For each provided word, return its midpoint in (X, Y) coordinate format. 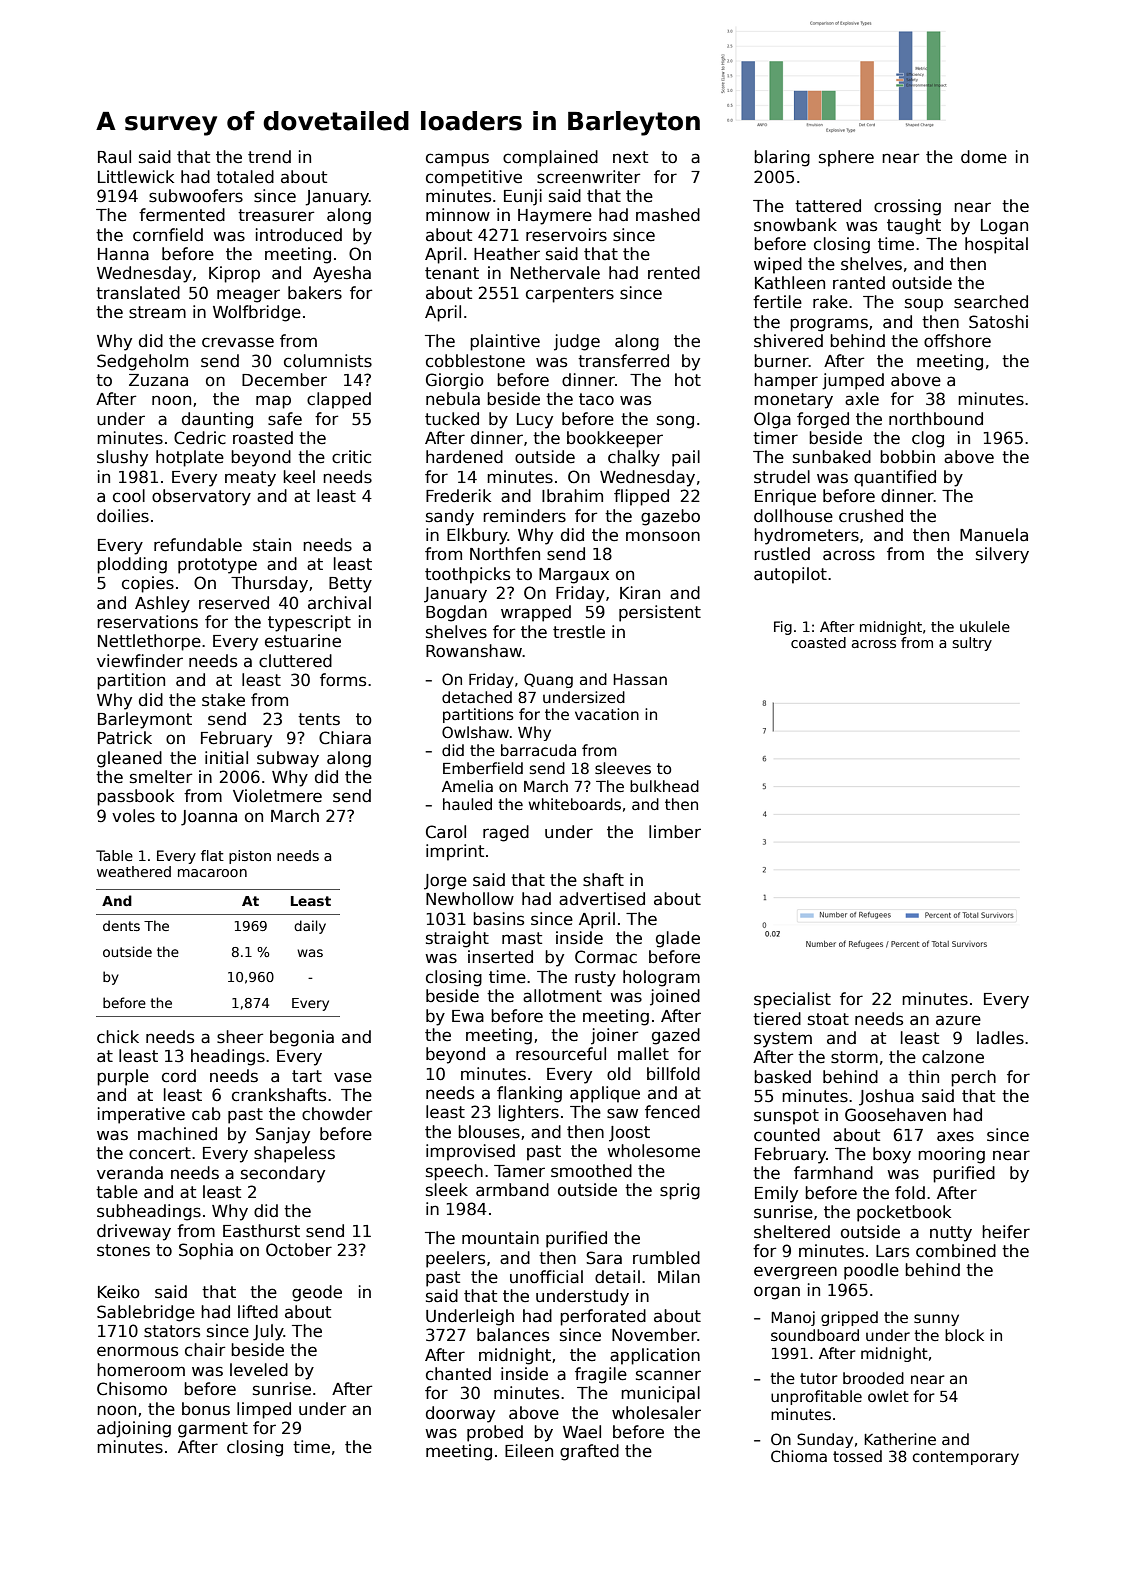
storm (854, 1057)
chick (118, 1037)
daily (310, 927)
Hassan (640, 679)
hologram (661, 978)
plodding (132, 565)
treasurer (276, 215)
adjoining (134, 1429)
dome (984, 157)
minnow (458, 215)
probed (495, 1433)
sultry (972, 644)
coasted (818, 642)
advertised (602, 899)
